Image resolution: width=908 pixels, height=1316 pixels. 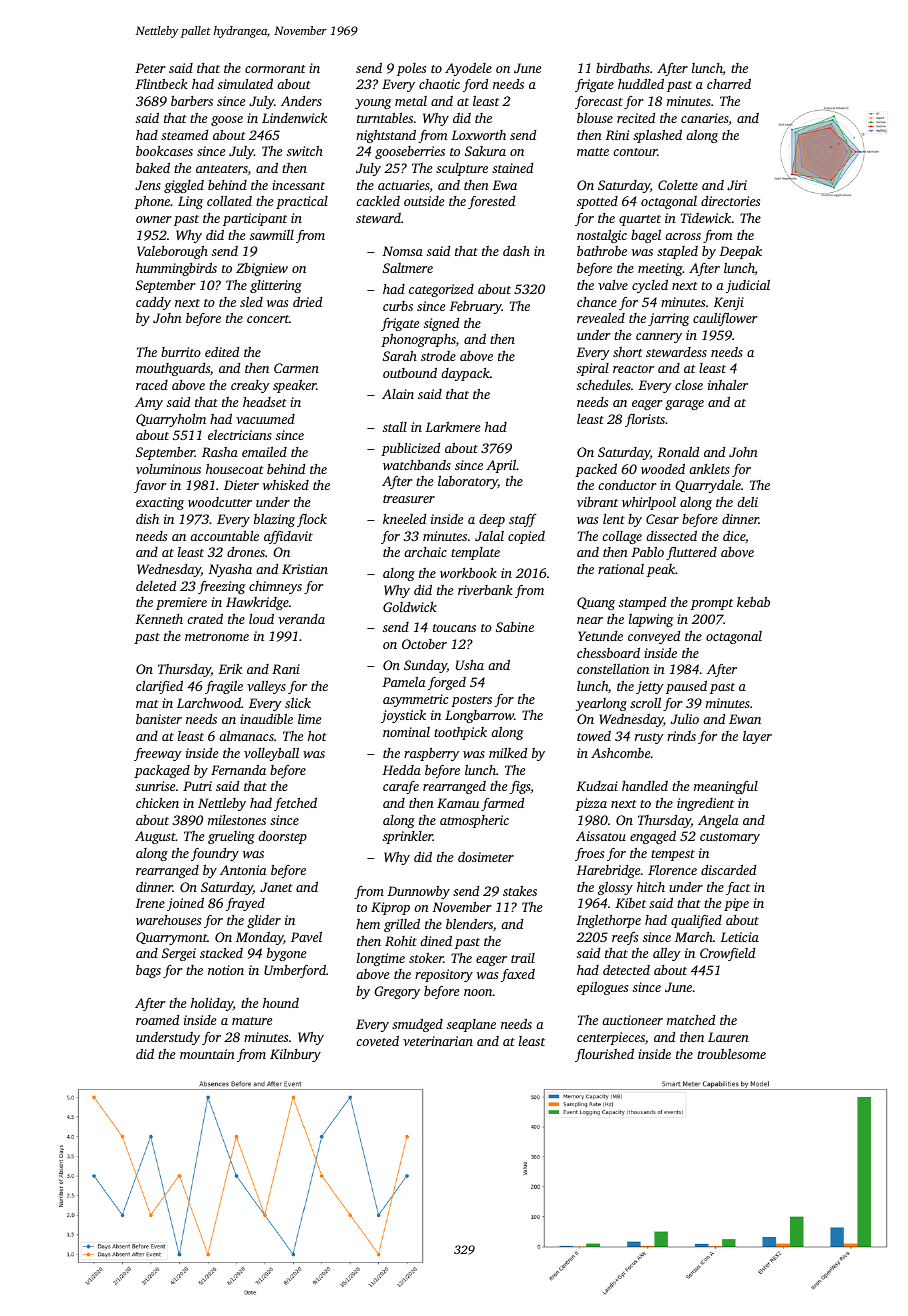 I want to click on Ayodele, so click(x=468, y=69).
